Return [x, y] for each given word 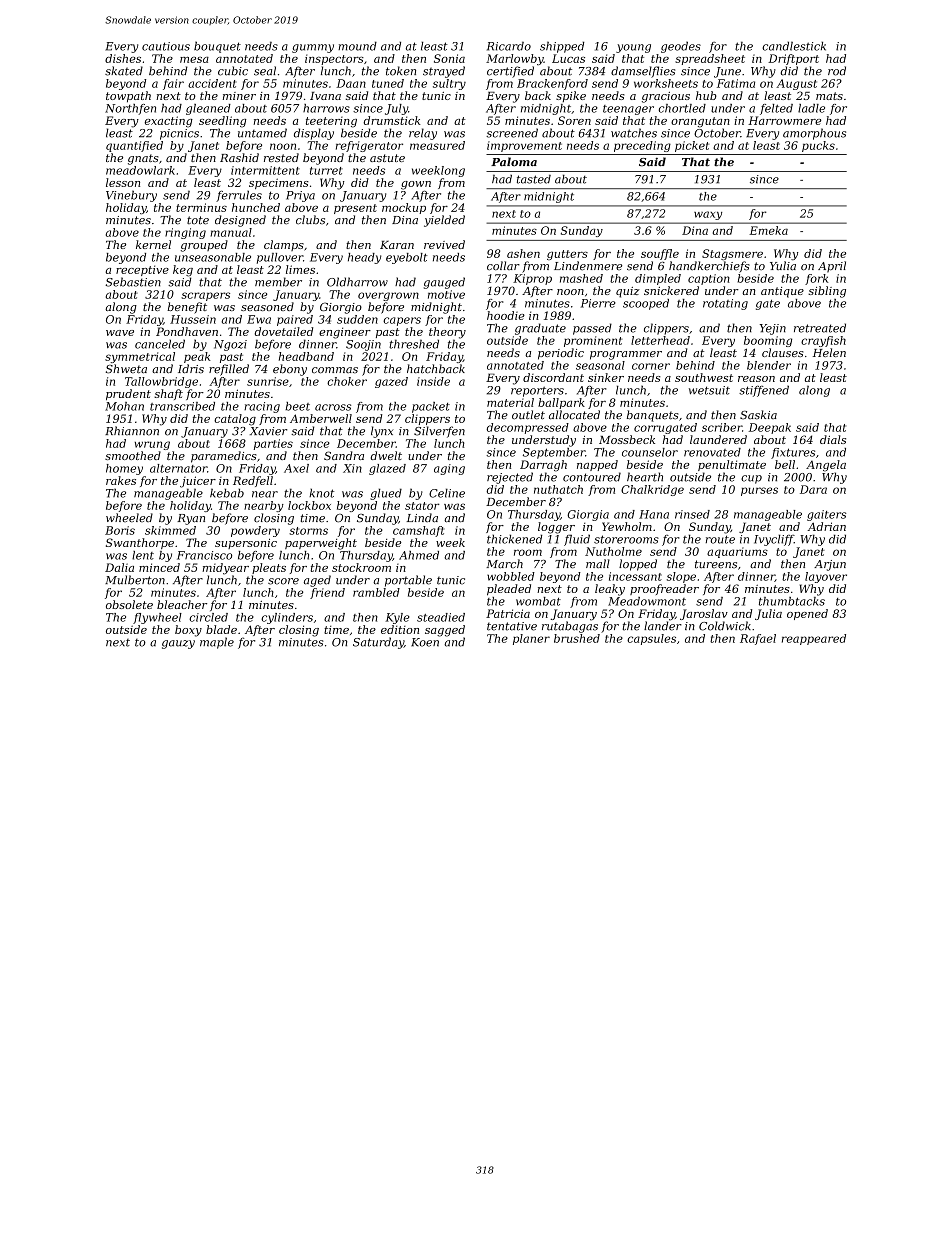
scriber [722, 427]
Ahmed [419, 555]
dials [833, 439]
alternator [178, 468]
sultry [449, 84]
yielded [444, 221]
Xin [352, 468]
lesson [123, 182]
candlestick [794, 46]
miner [239, 96]
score [283, 581]
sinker [606, 377]
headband [306, 356]
